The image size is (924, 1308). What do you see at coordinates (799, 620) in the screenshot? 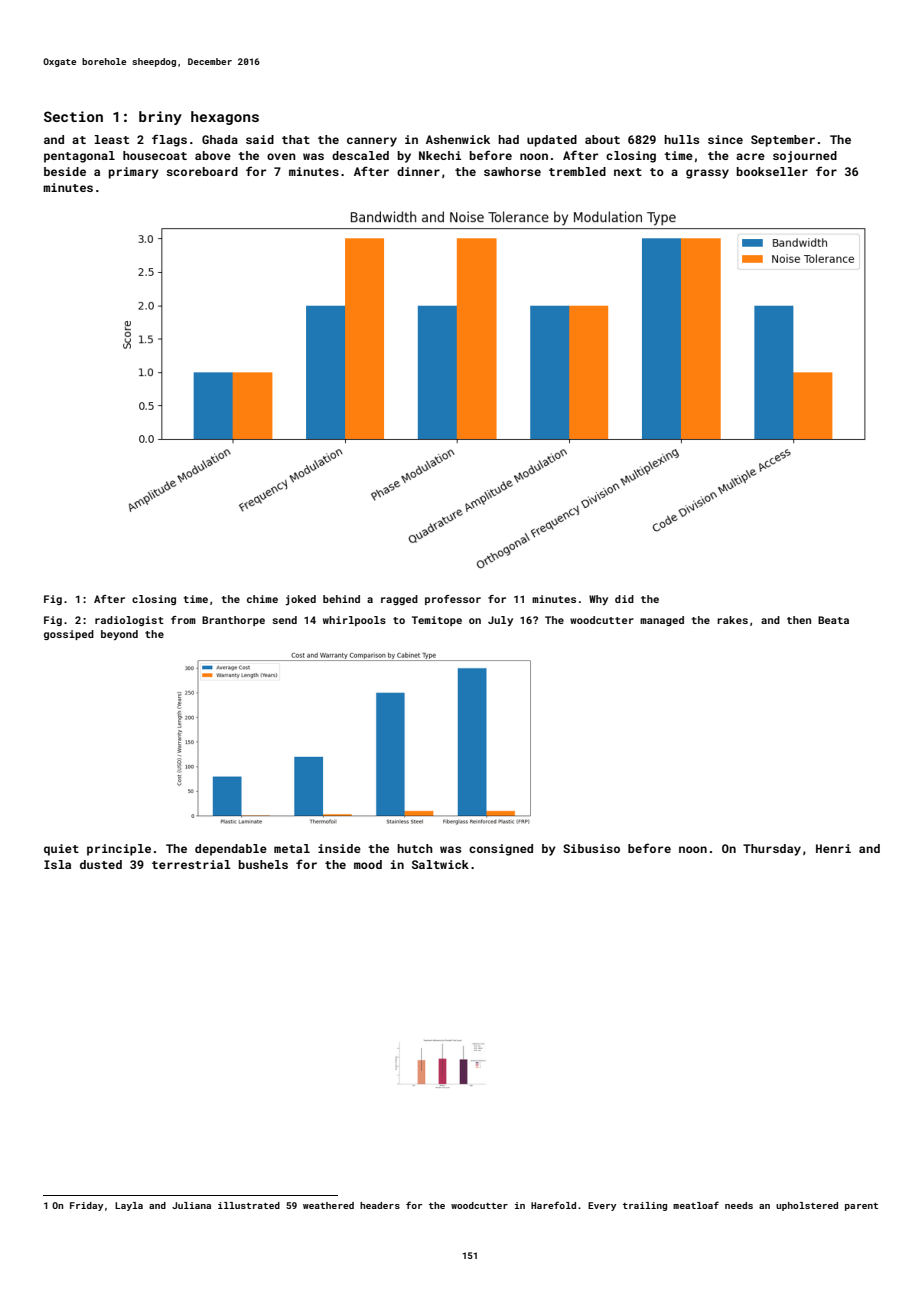
I see `then` at bounding box center [799, 620].
